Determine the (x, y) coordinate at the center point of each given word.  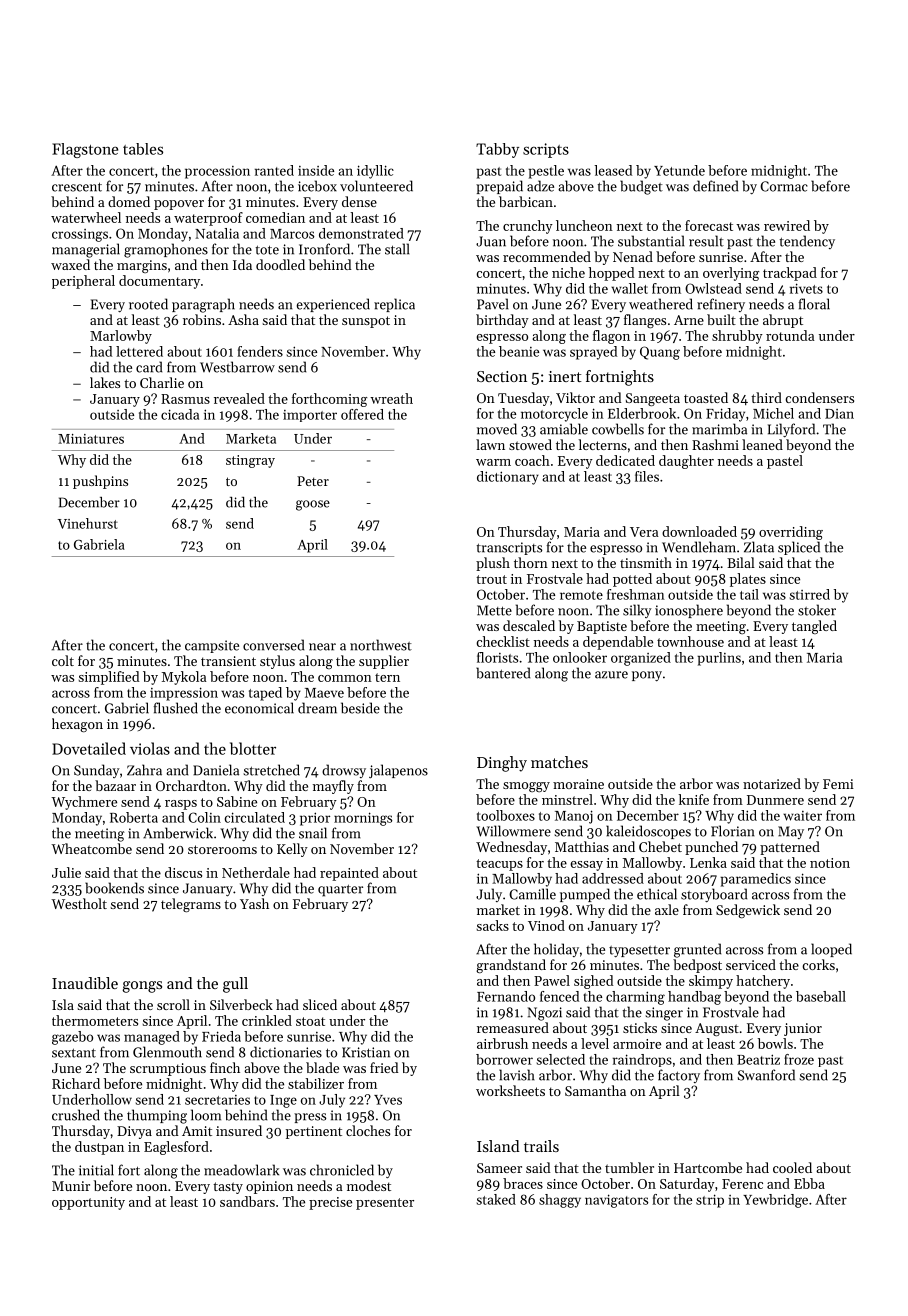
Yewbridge (775, 1201)
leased (613, 170)
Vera (644, 532)
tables (143, 149)
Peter (313, 481)
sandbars (247, 1201)
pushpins (100, 482)
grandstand (511, 966)
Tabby (497, 150)
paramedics (755, 880)
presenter (385, 1204)
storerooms (222, 849)
